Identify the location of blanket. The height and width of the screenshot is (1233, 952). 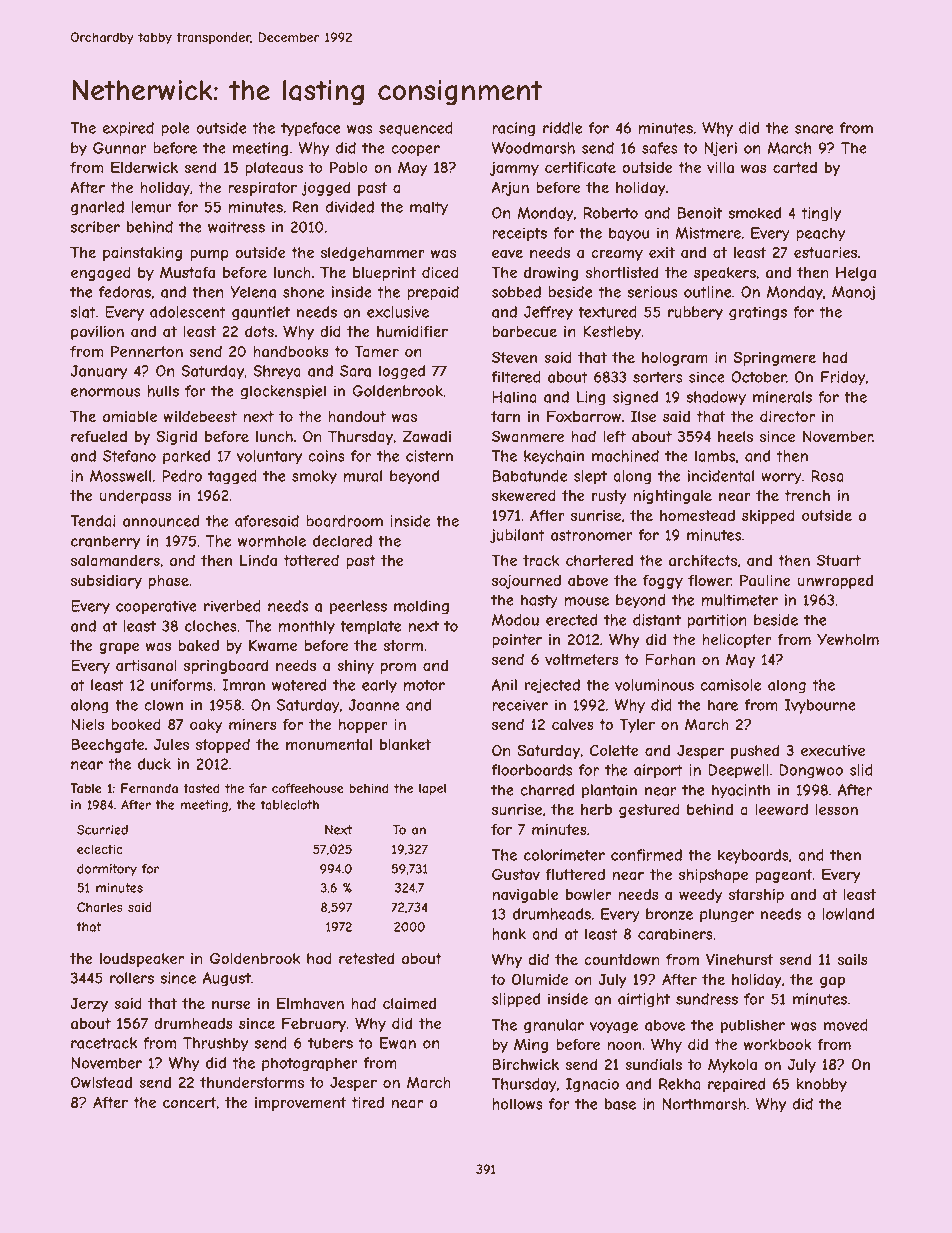
(405, 744).
